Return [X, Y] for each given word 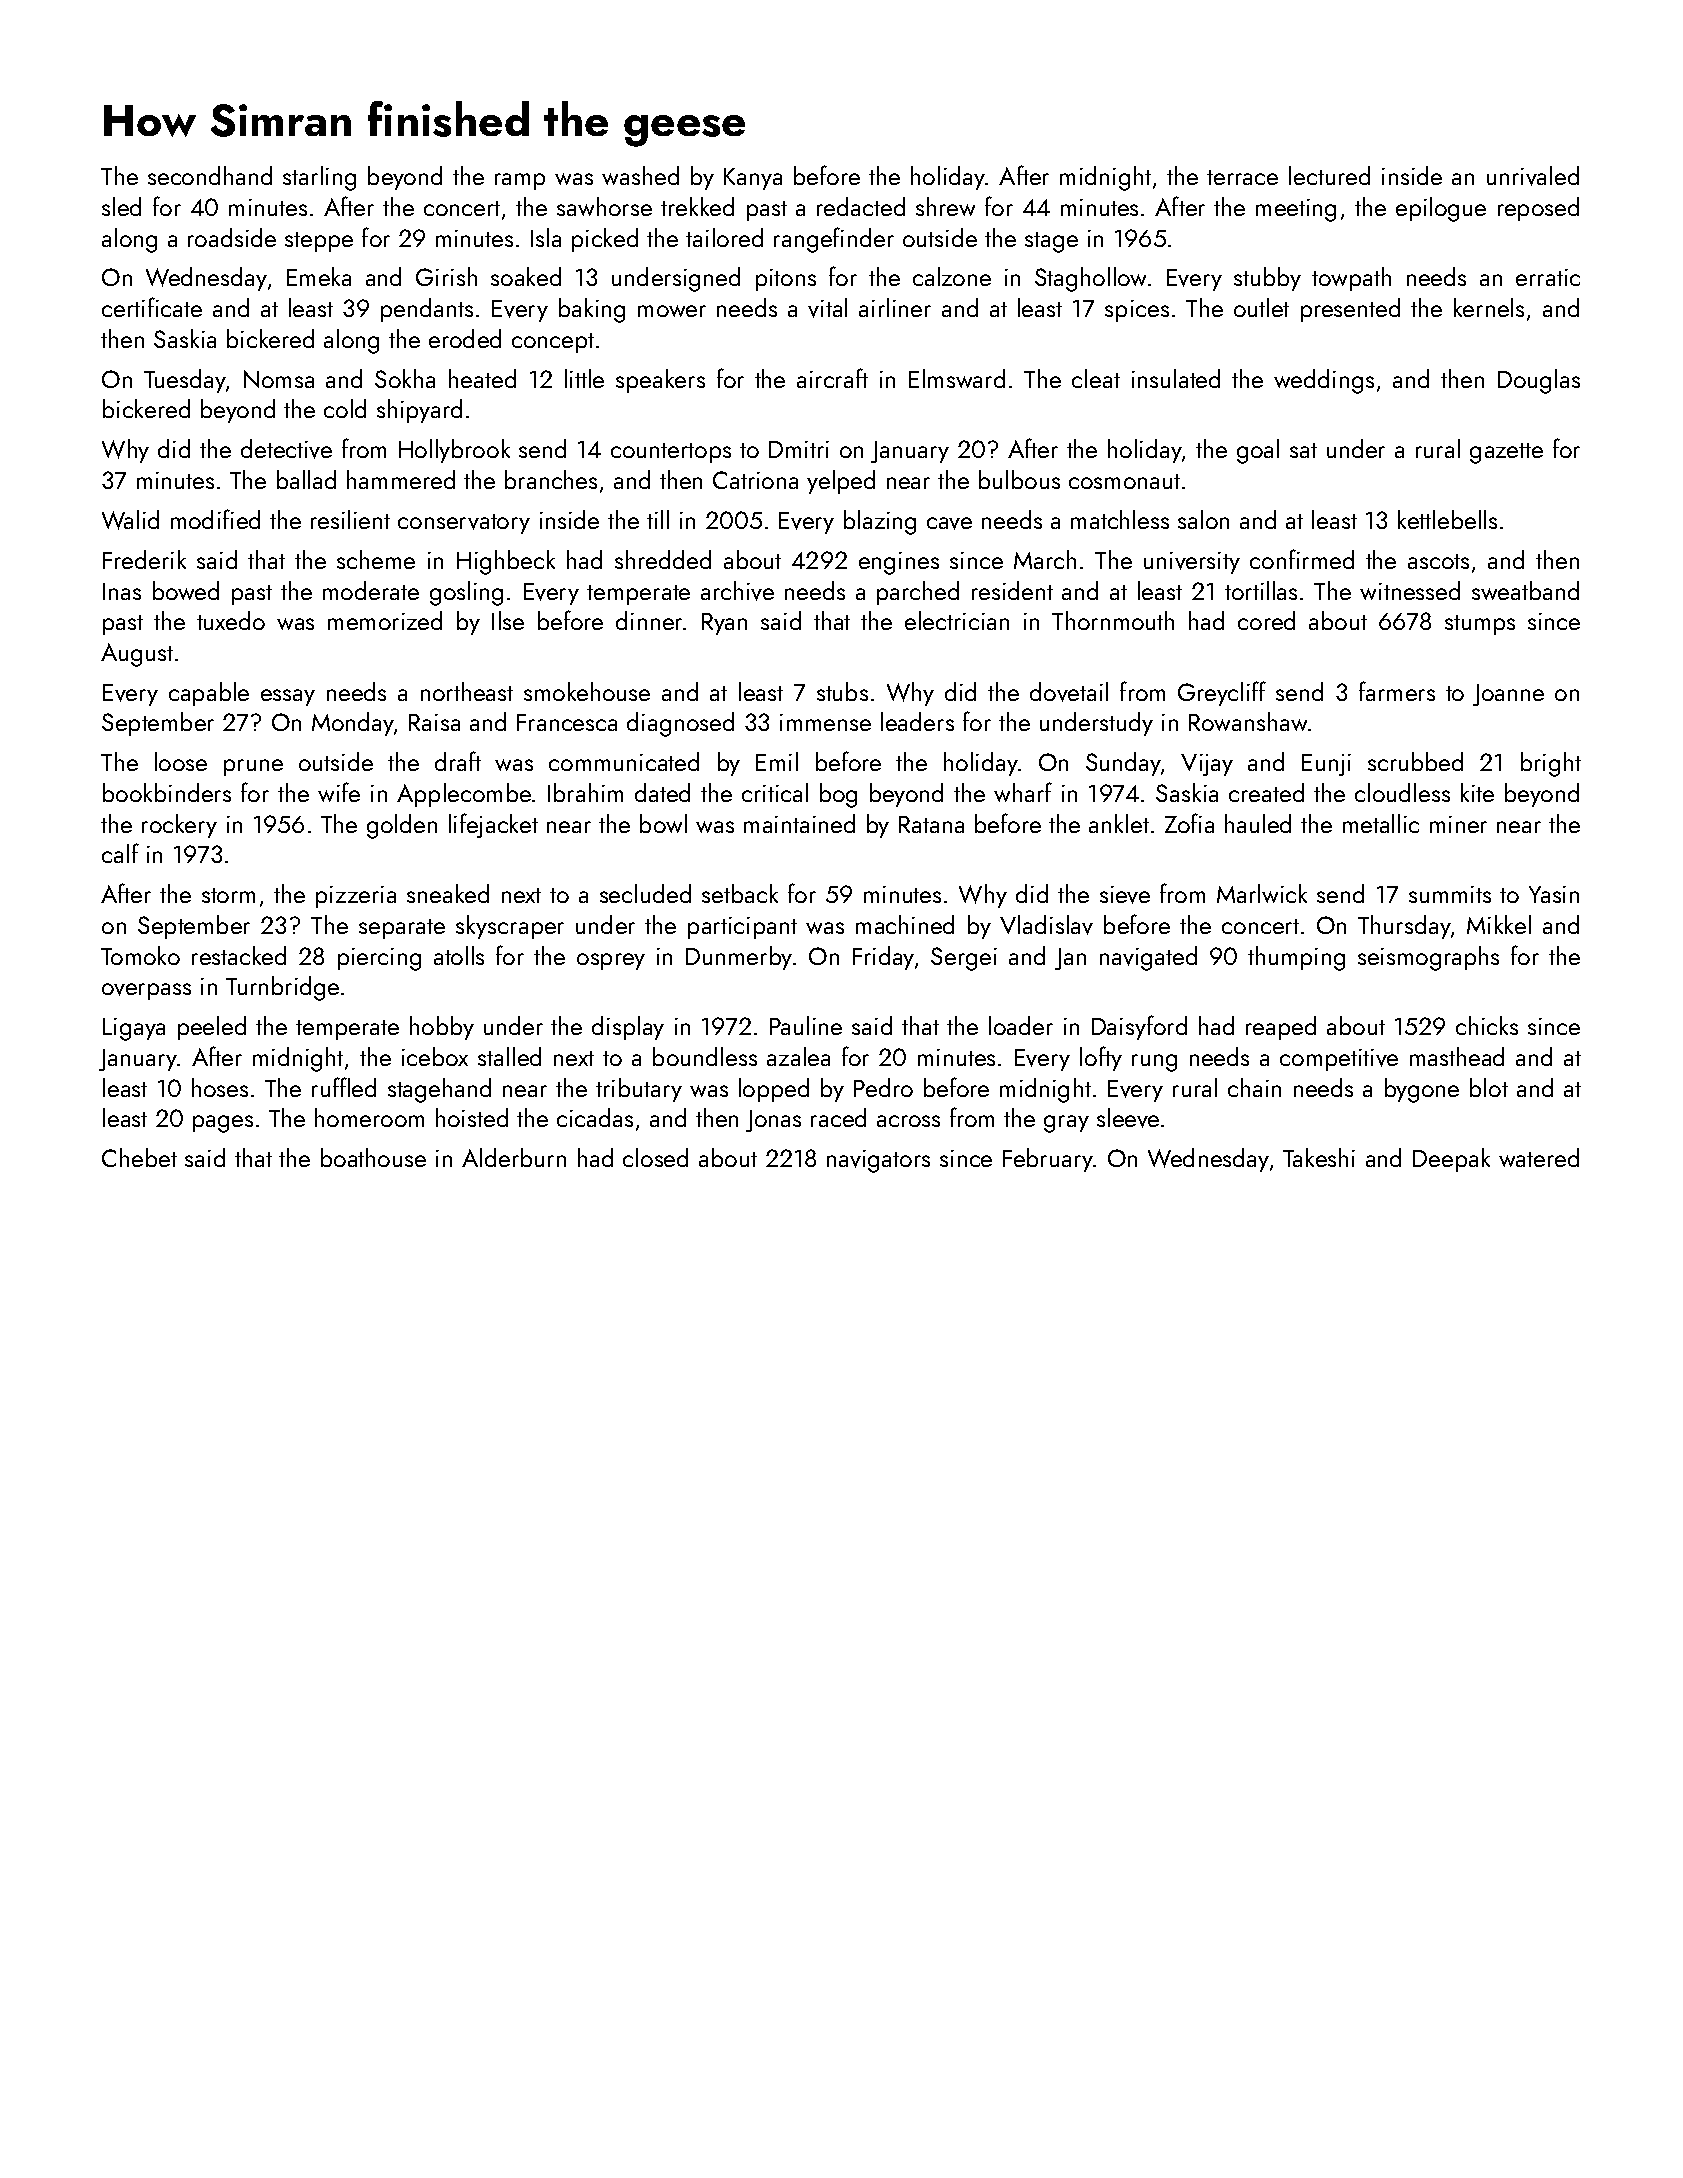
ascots [1438, 561]
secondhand [210, 175]
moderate [371, 590]
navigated [1148, 958]
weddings [1324, 381]
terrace [1242, 177]
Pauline [806, 1025]
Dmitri [799, 449]
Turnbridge [282, 988]
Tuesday [185, 381]
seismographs [1428, 958]
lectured [1329, 175]
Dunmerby [739, 958]
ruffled [344, 1087]
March [1045, 559]
